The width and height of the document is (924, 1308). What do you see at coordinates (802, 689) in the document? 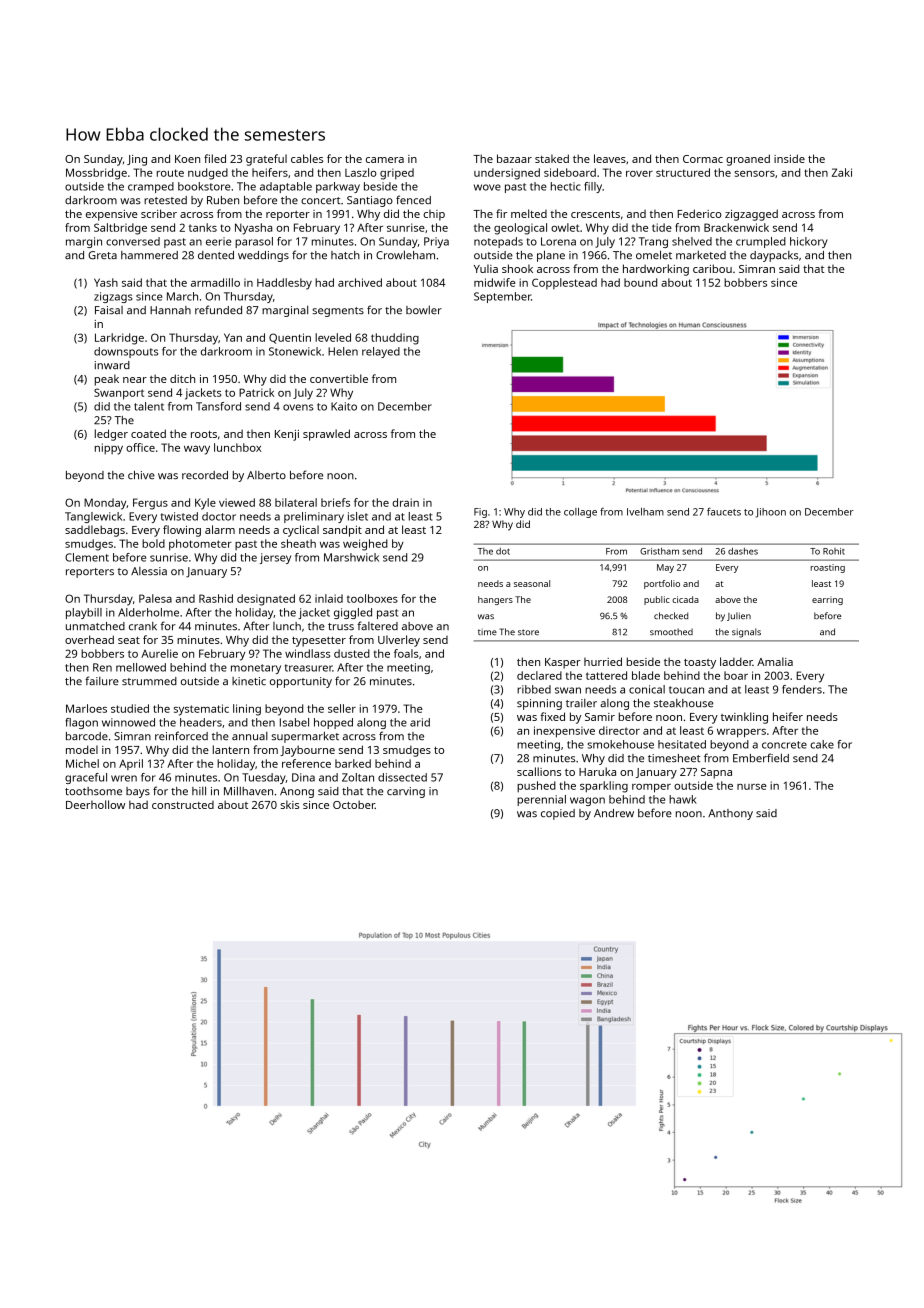
I see `fenders` at bounding box center [802, 689].
